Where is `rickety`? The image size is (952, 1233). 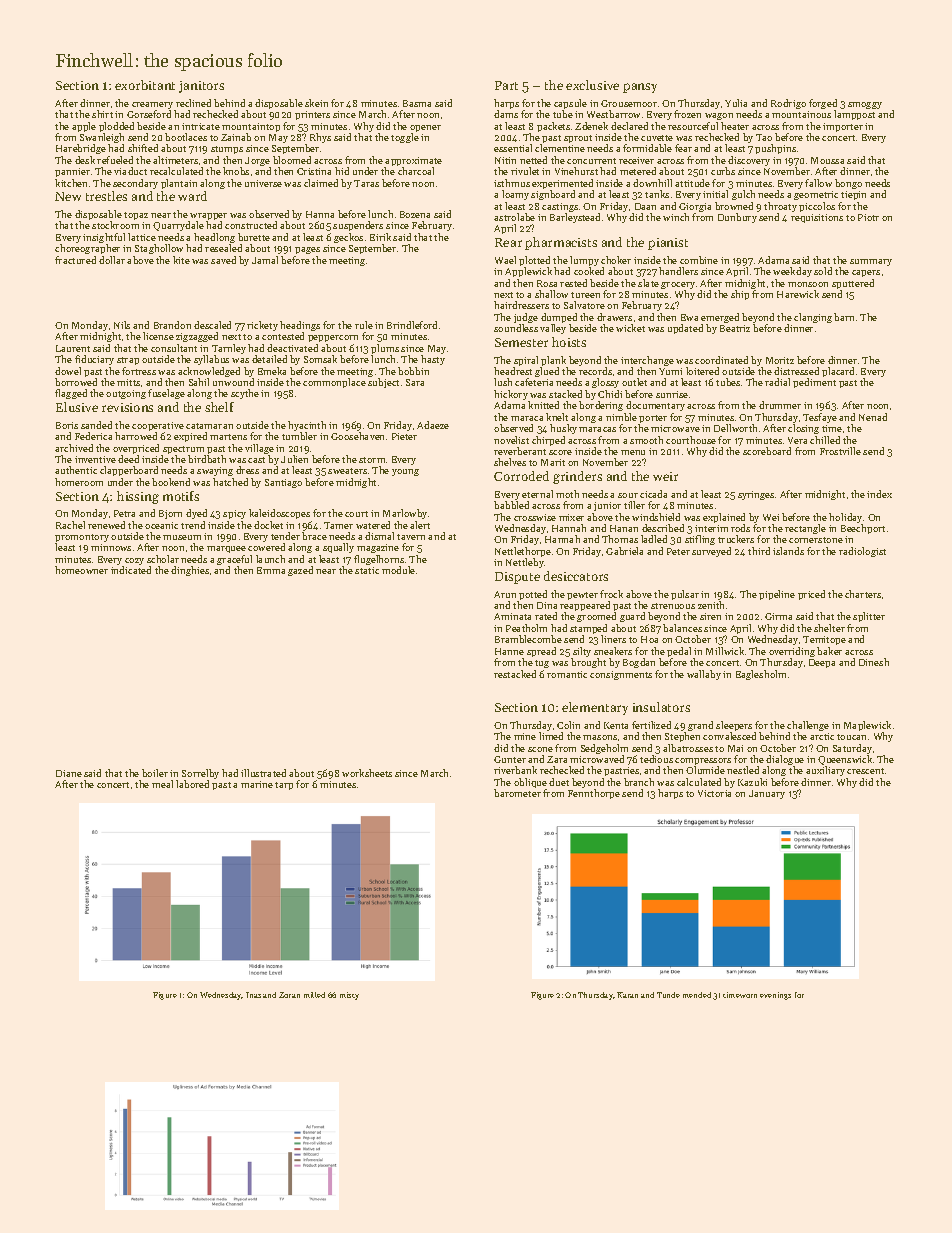
rickety is located at coordinates (262, 326).
